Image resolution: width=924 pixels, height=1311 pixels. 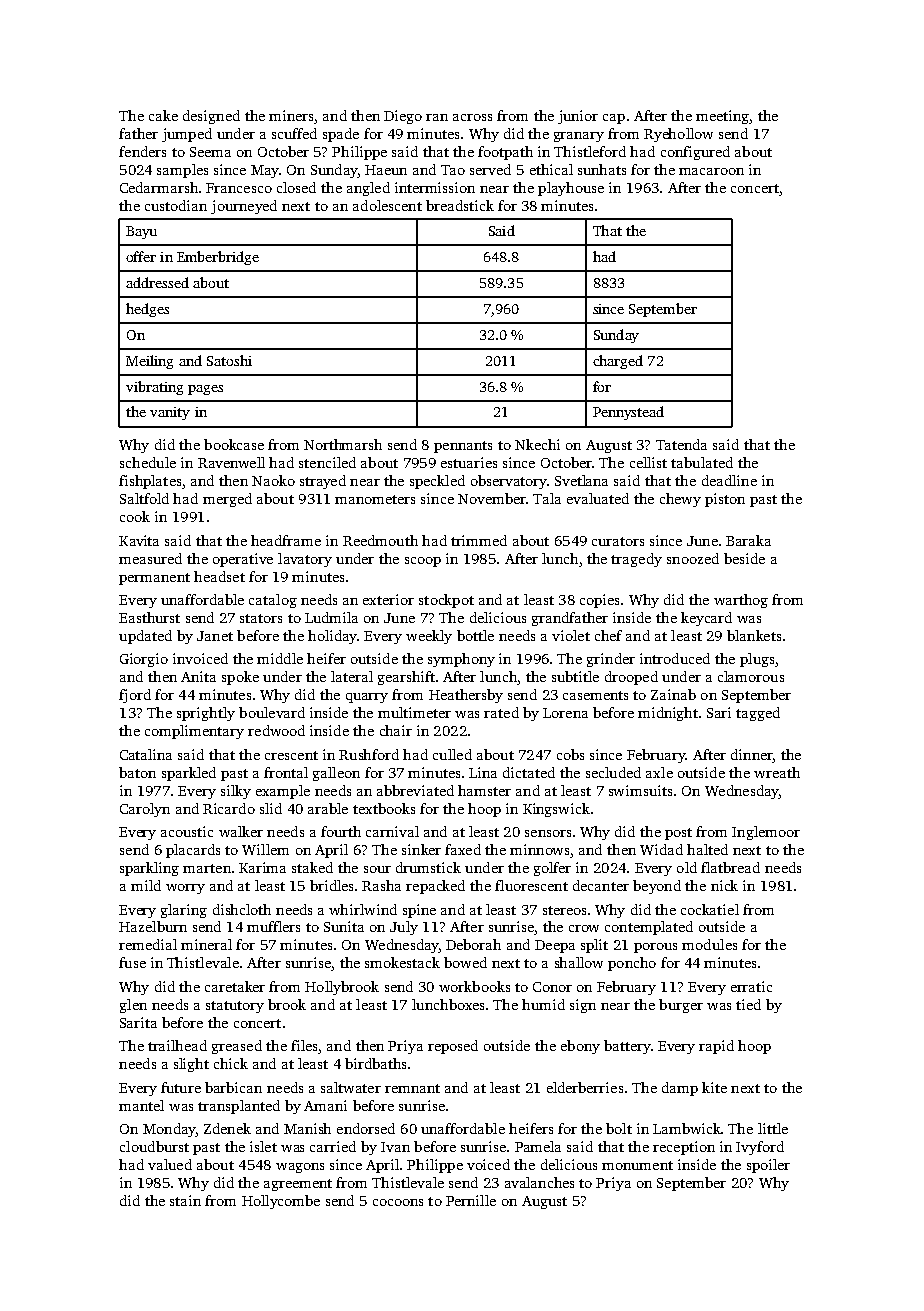 I want to click on cocoons, so click(x=398, y=1202).
